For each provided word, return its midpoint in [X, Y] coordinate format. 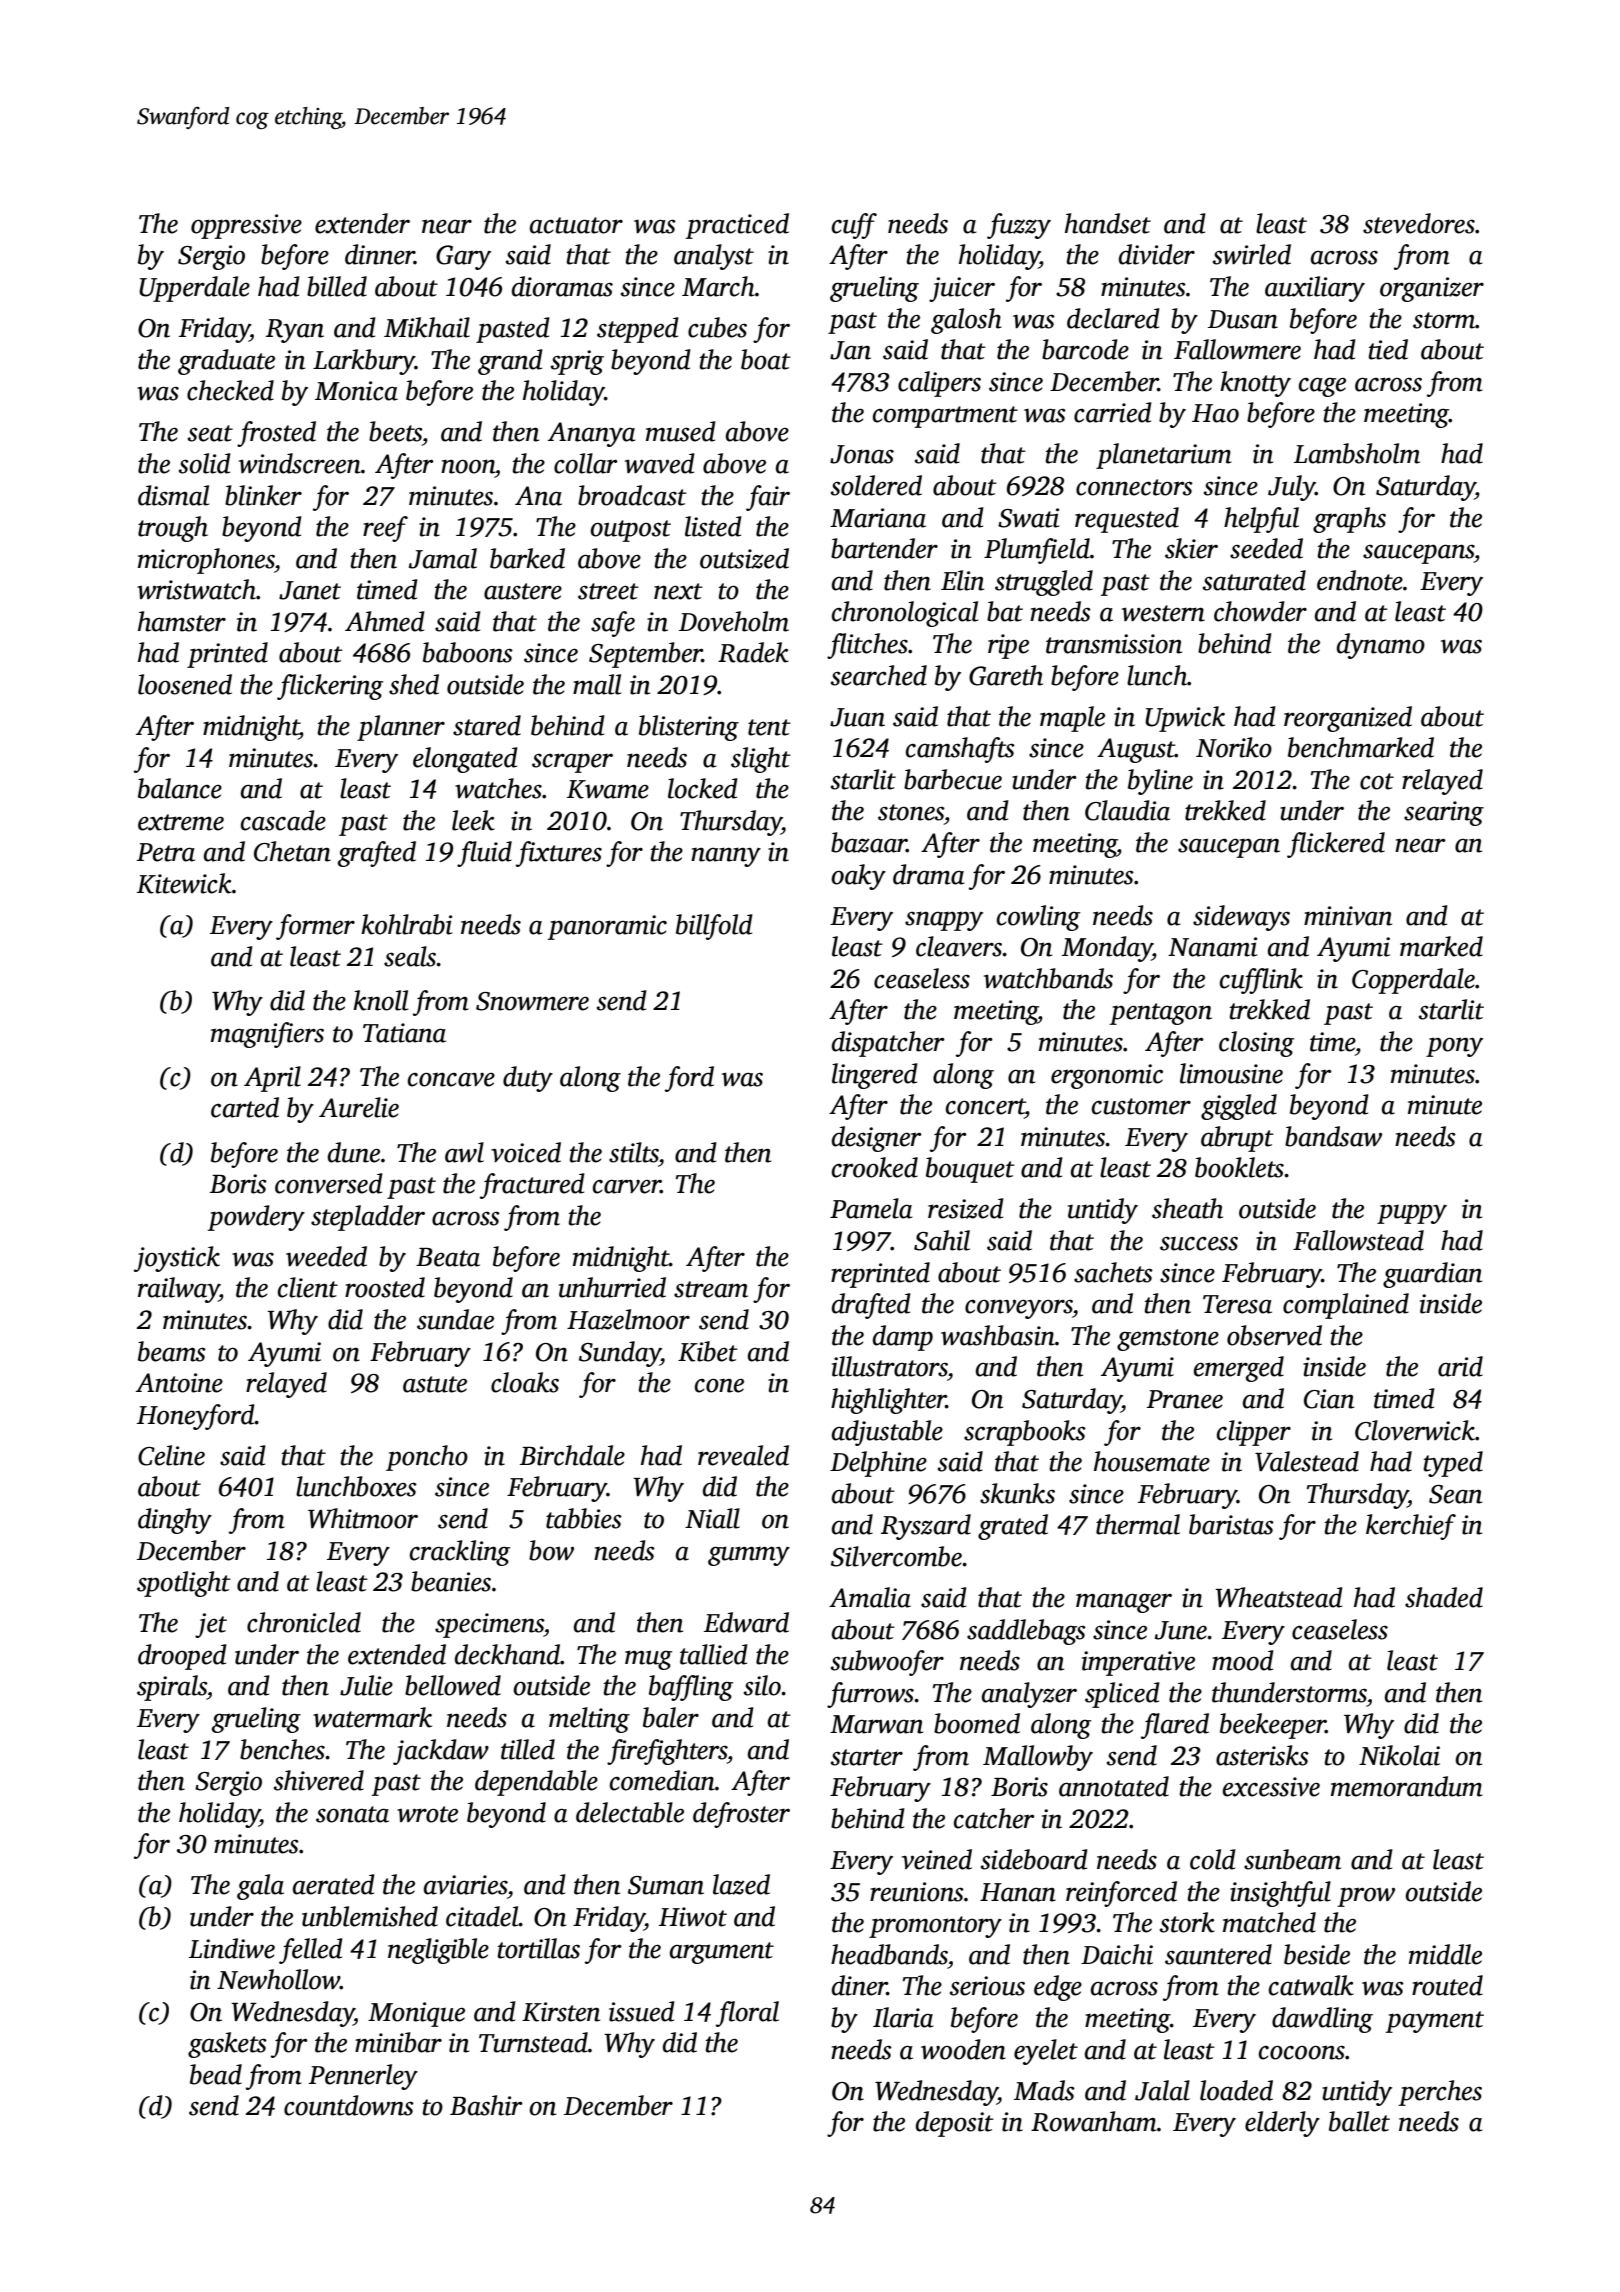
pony [1454, 1047]
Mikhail [427, 327]
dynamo [1381, 646]
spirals [172, 1688]
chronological [905, 614]
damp [903, 1338]
